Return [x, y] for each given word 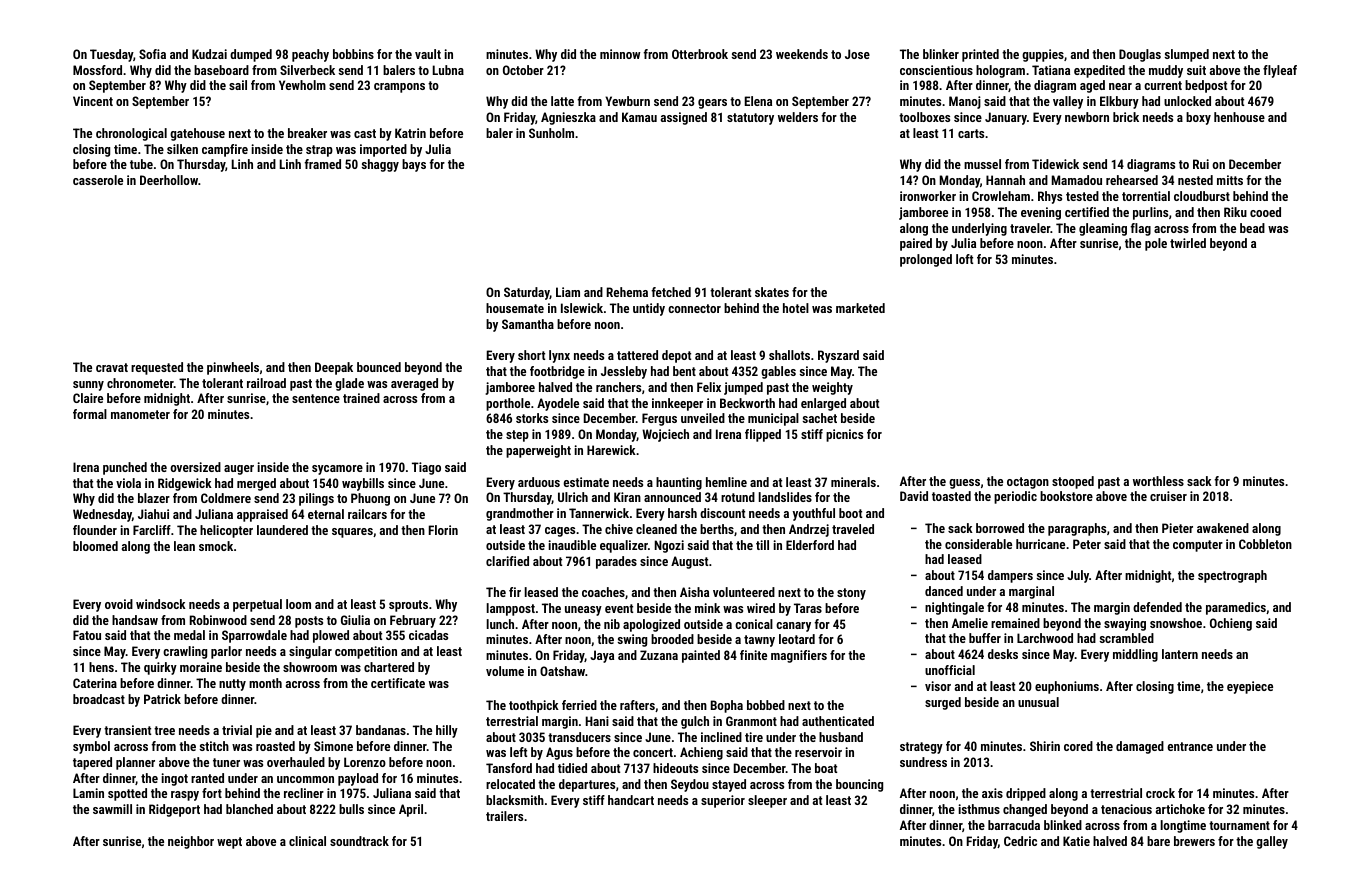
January [1006, 118]
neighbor [191, 842]
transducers [579, 737]
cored [1078, 746]
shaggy [380, 165]
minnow [620, 54]
